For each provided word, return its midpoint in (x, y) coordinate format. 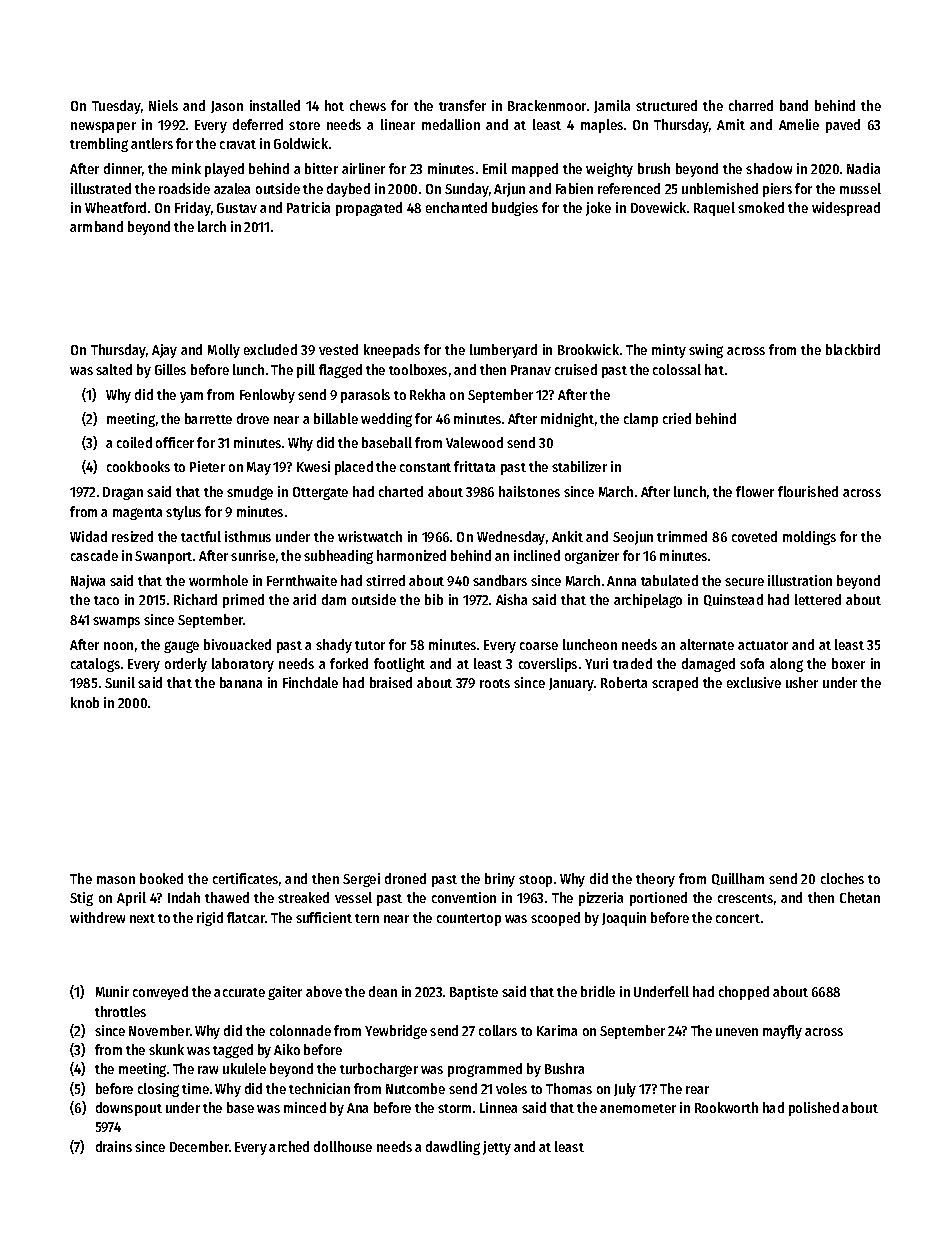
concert (738, 918)
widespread (846, 209)
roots (495, 683)
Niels (163, 105)
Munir (112, 991)
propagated (369, 209)
